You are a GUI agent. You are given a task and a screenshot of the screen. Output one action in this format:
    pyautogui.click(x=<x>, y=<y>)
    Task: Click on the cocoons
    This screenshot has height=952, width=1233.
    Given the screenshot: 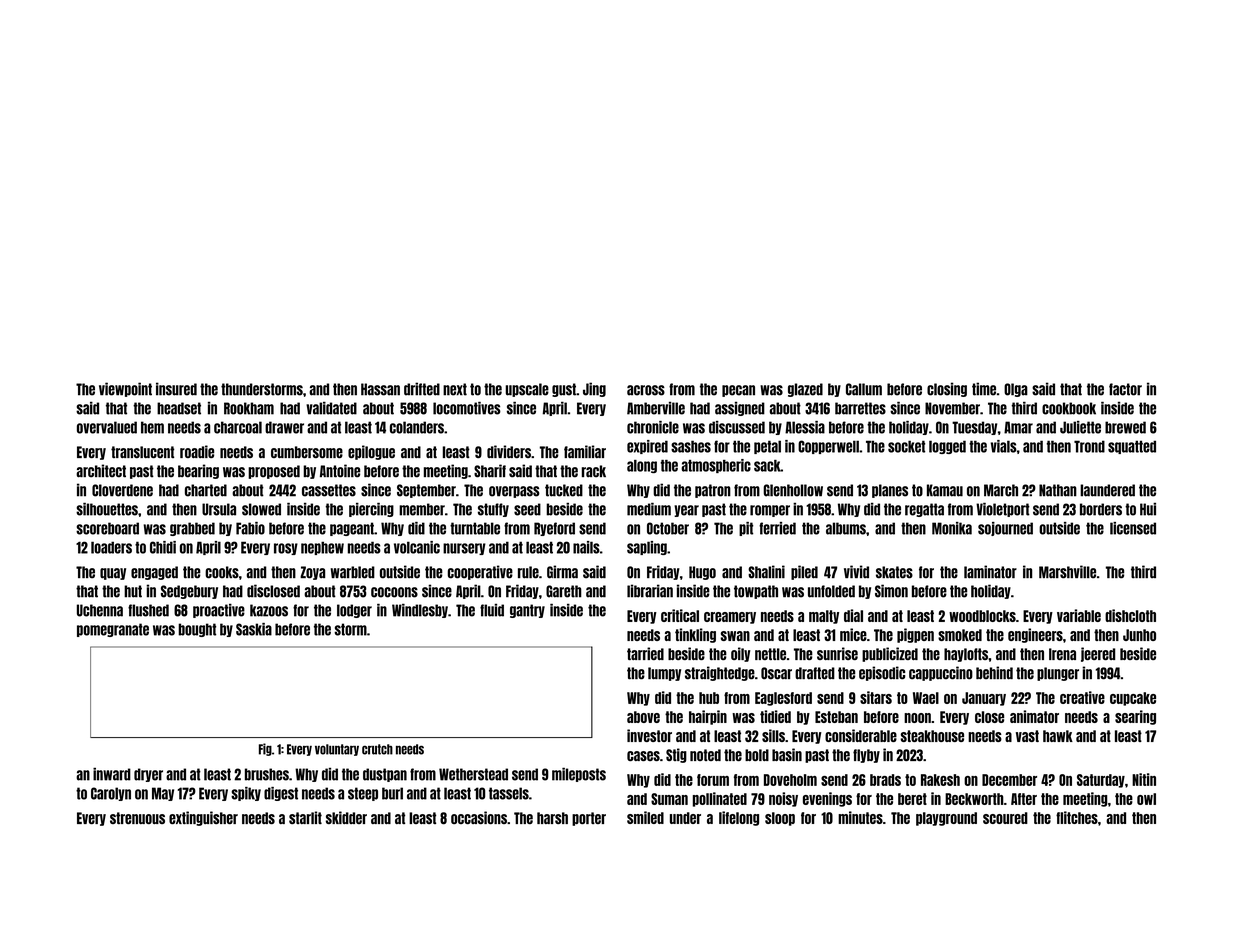 What is the action you would take?
    pyautogui.click(x=394, y=592)
